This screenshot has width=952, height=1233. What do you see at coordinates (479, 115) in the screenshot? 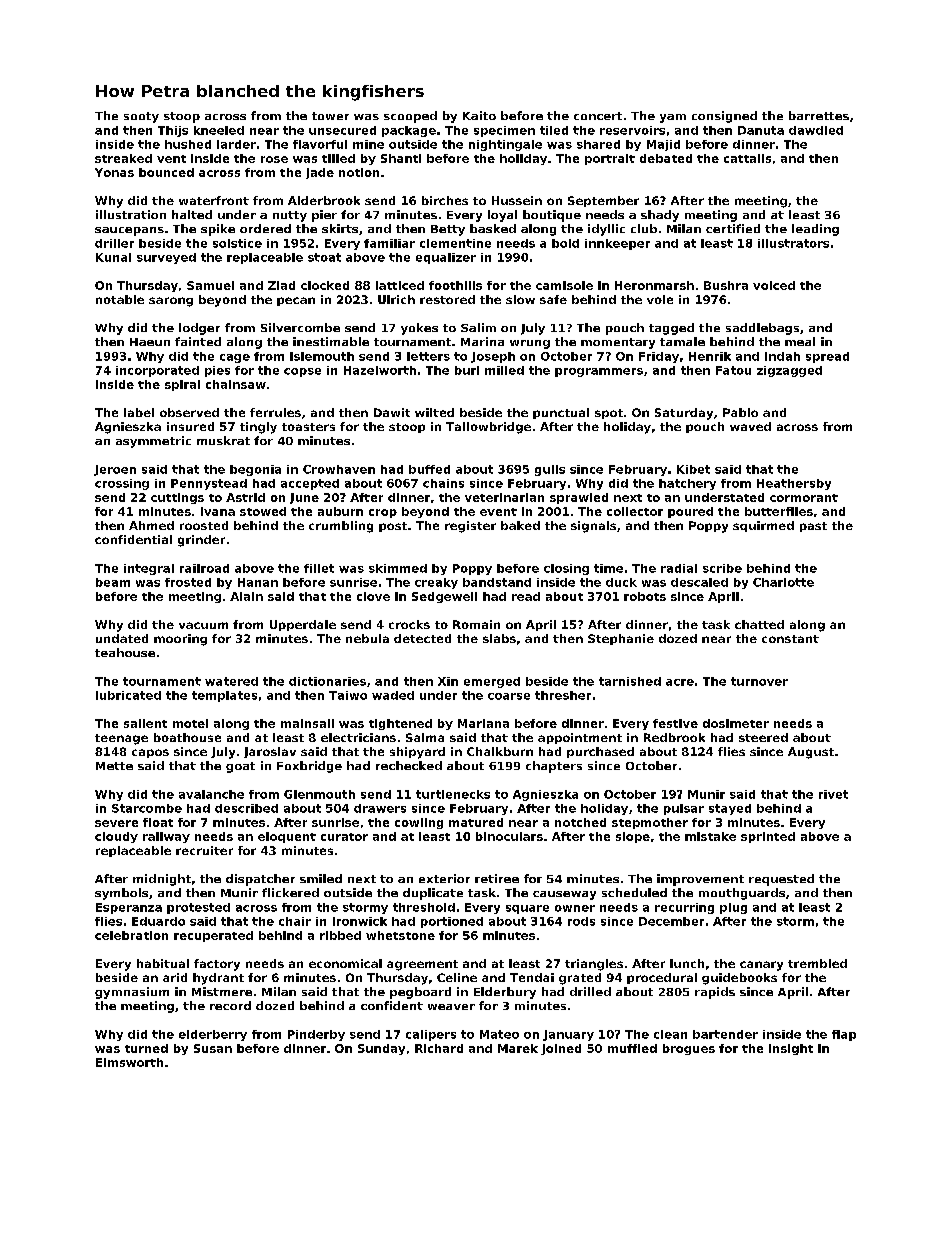
I see `Kaito` at bounding box center [479, 115].
